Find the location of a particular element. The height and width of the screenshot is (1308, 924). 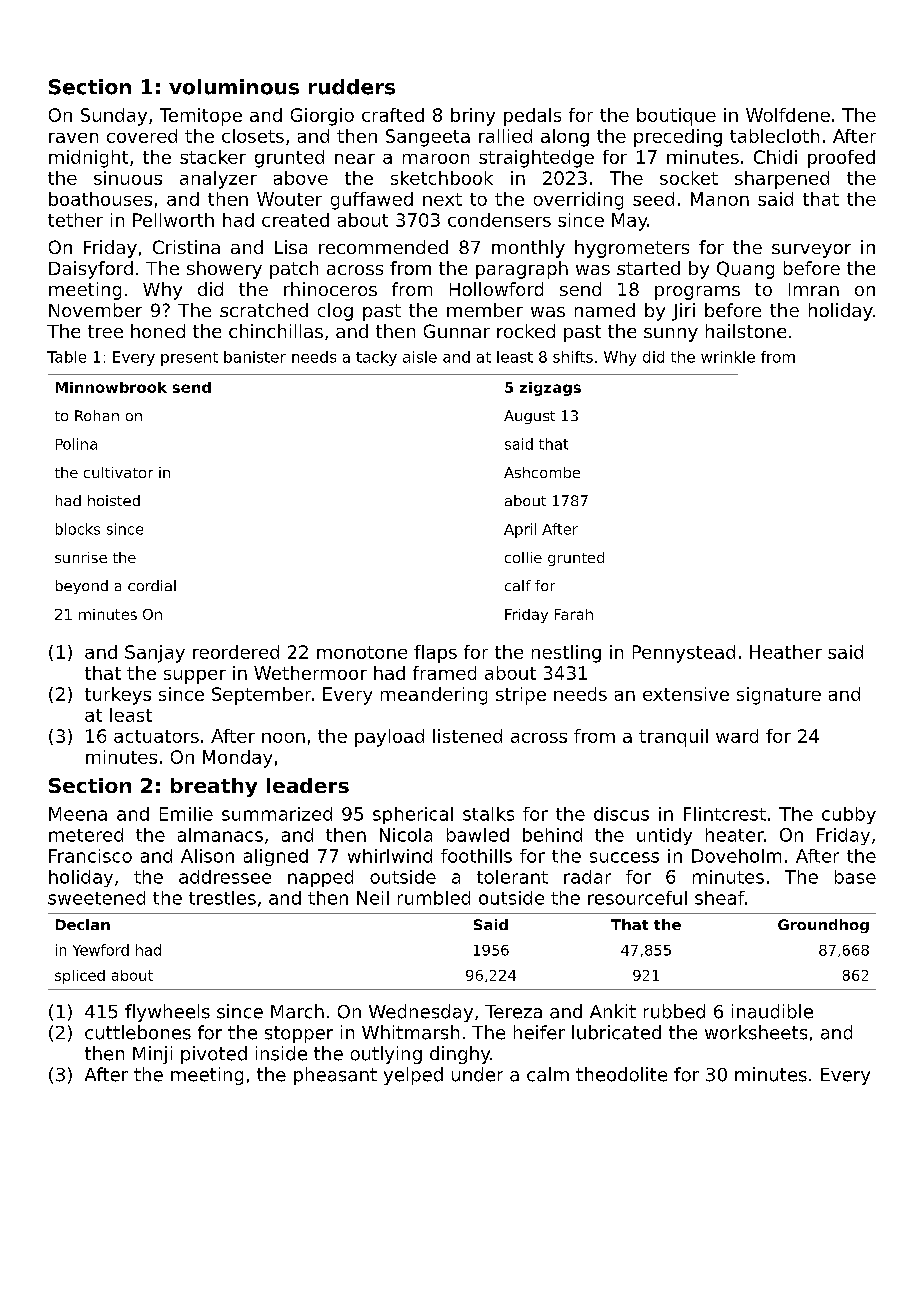

Ashcombe is located at coordinates (542, 472).
